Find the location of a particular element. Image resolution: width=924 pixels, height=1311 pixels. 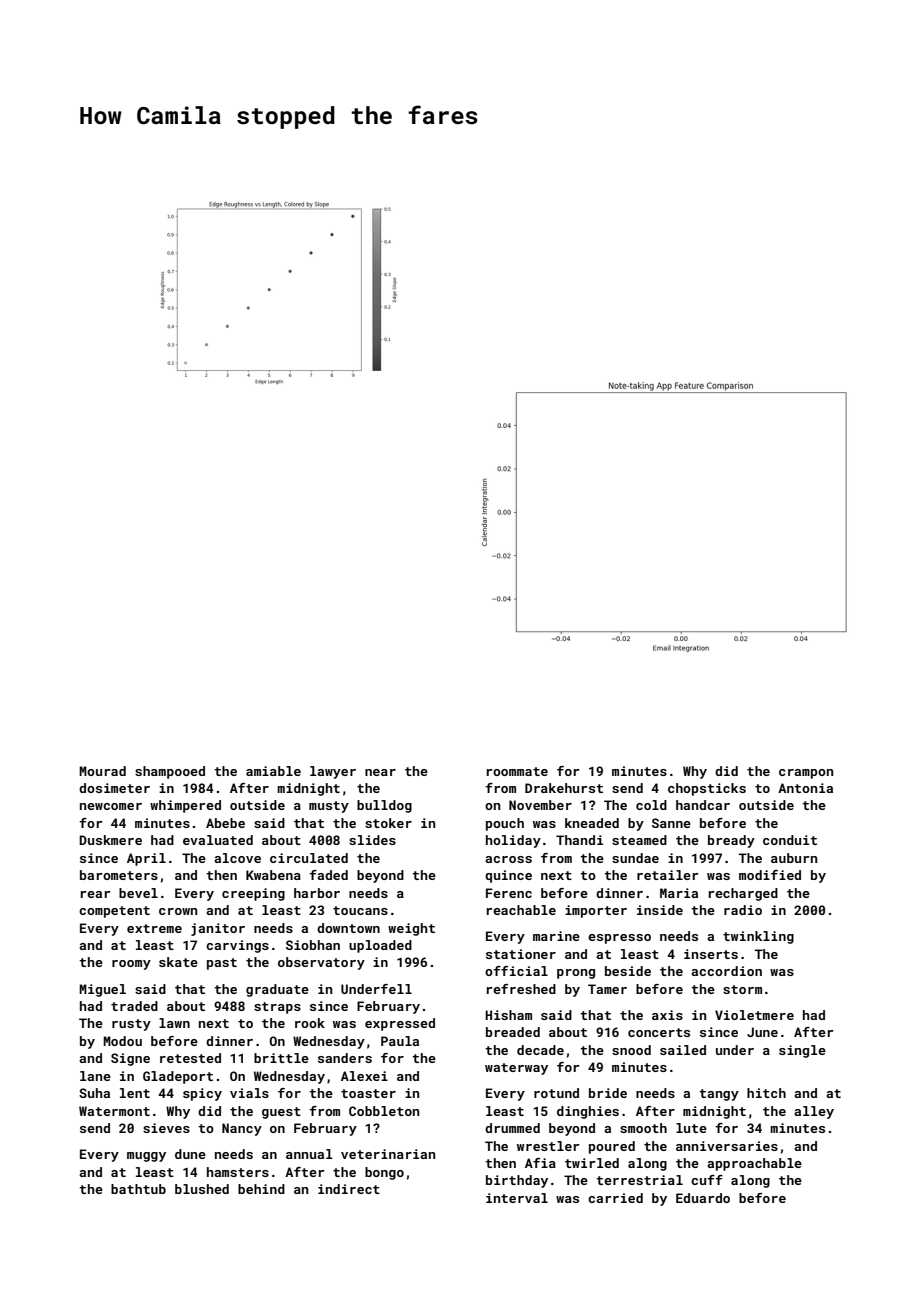

lawn is located at coordinates (174, 1023).
